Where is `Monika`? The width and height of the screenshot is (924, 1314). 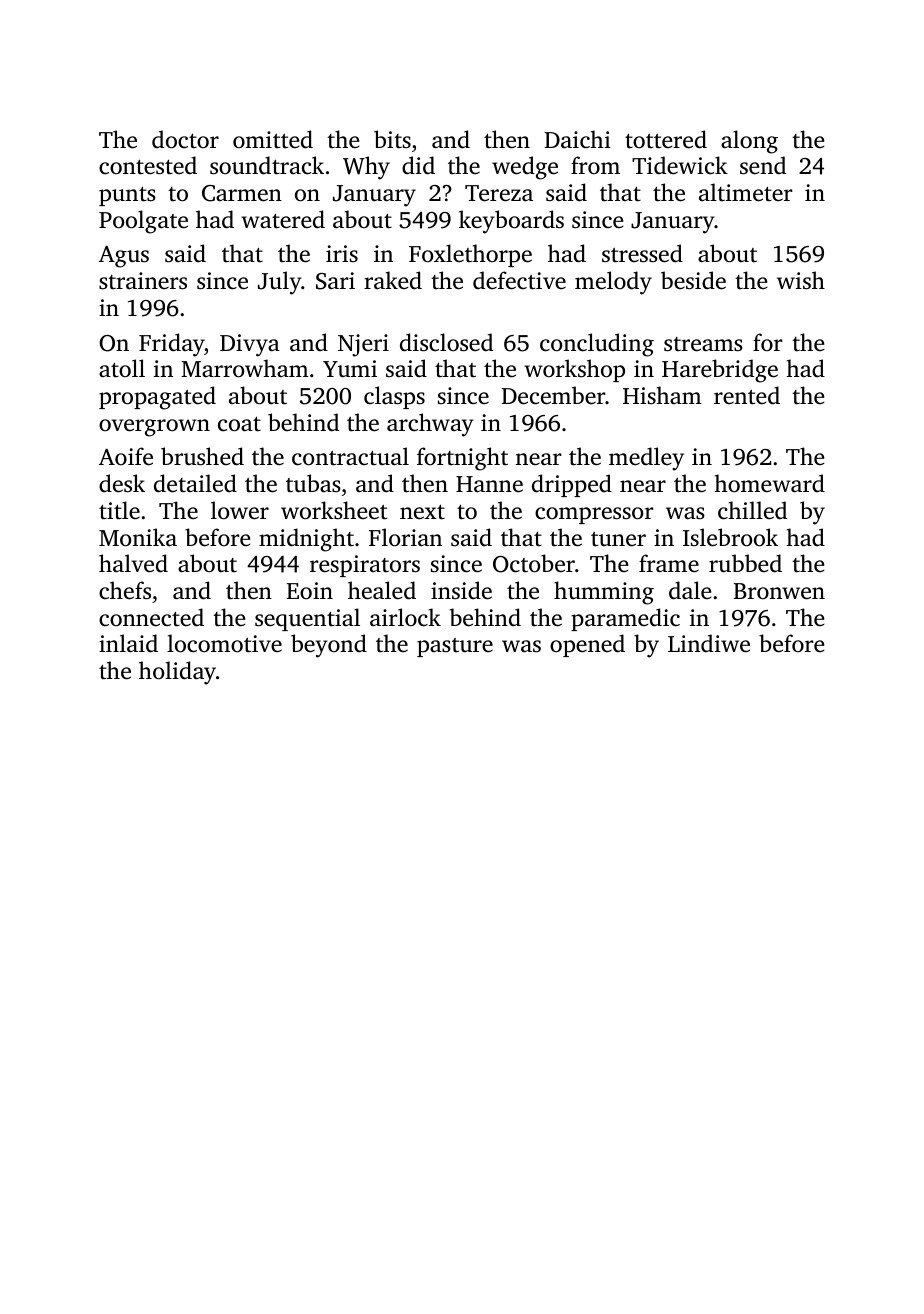
Monika is located at coordinates (138, 537).
